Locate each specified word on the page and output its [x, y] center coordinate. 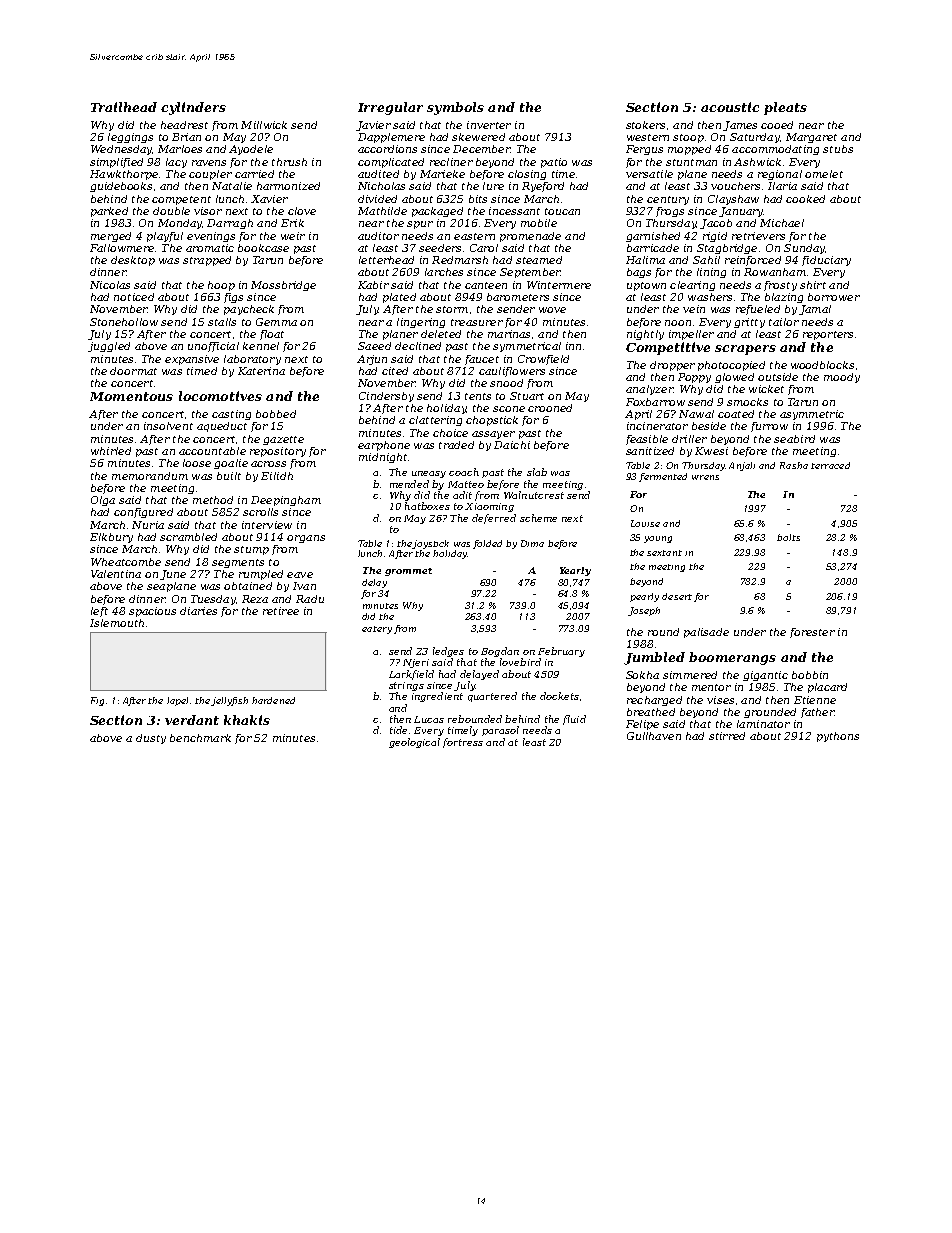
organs [306, 539]
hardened [273, 700]
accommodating [775, 150]
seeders [440, 248]
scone [509, 409]
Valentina [116, 574]
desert [677, 596]
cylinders [193, 108]
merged [111, 237]
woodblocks [822, 365]
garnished [653, 237]
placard [827, 688]
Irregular [390, 108]
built [229, 476]
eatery [377, 630]
